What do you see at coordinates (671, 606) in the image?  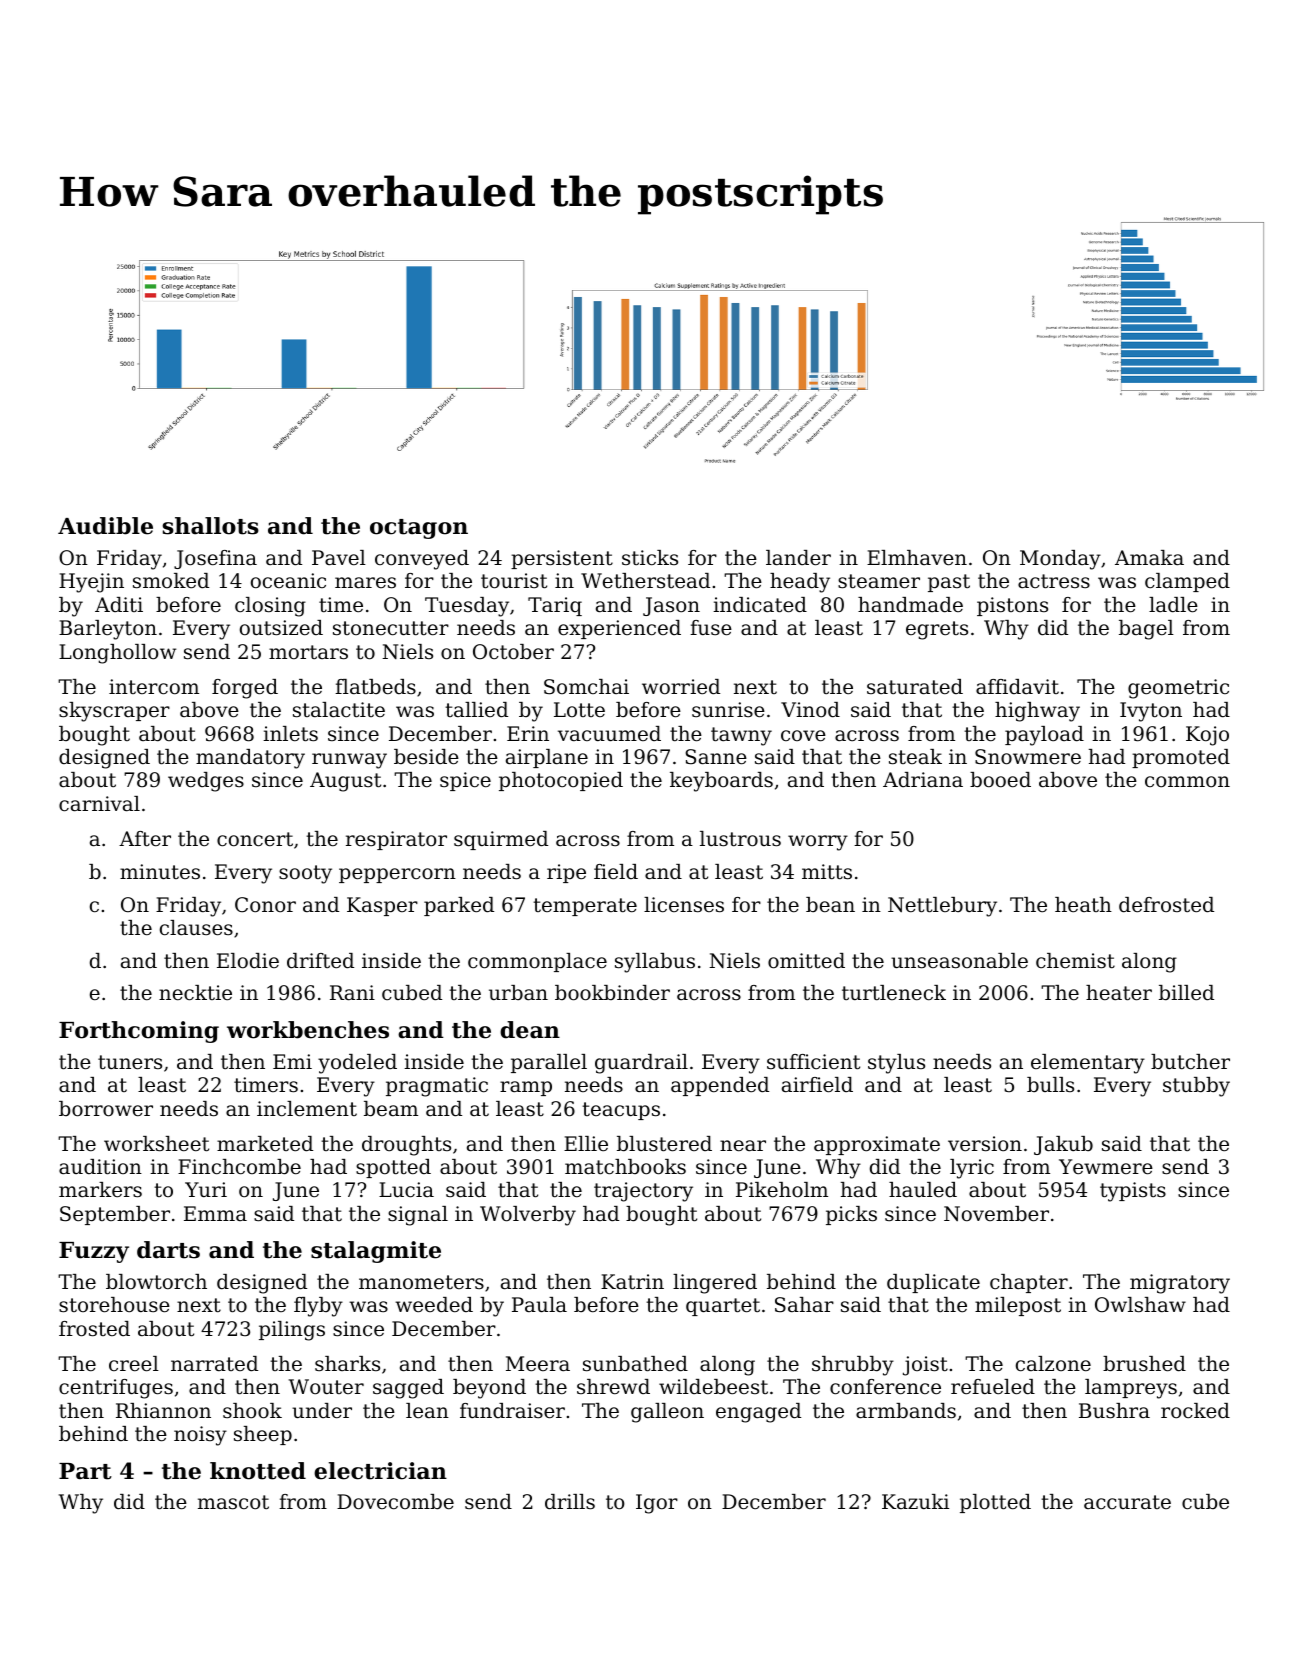 I see `Jason` at bounding box center [671, 606].
